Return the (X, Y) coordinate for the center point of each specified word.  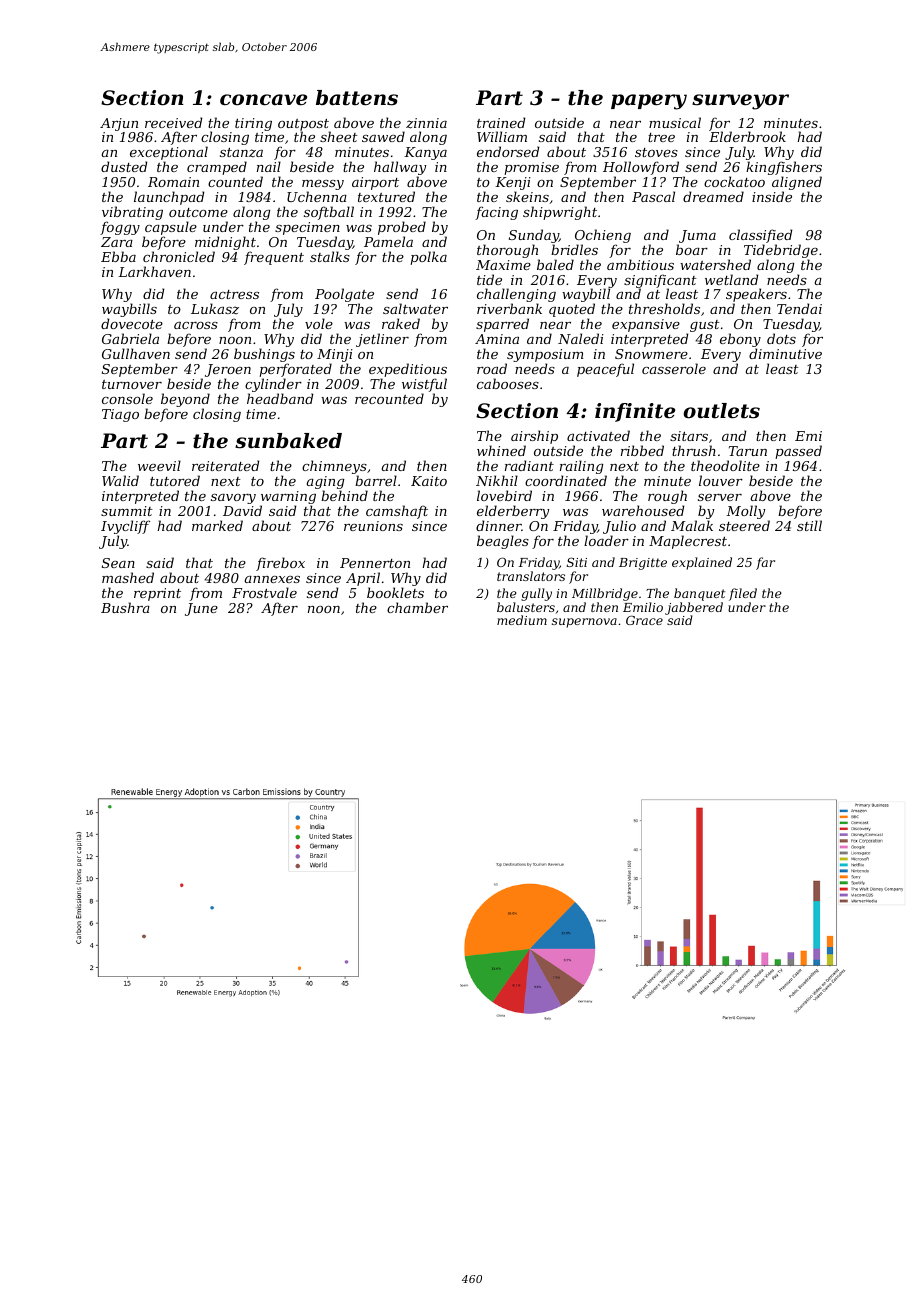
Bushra (125, 607)
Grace (644, 620)
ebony (740, 341)
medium (522, 620)
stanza (241, 152)
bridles (574, 249)
